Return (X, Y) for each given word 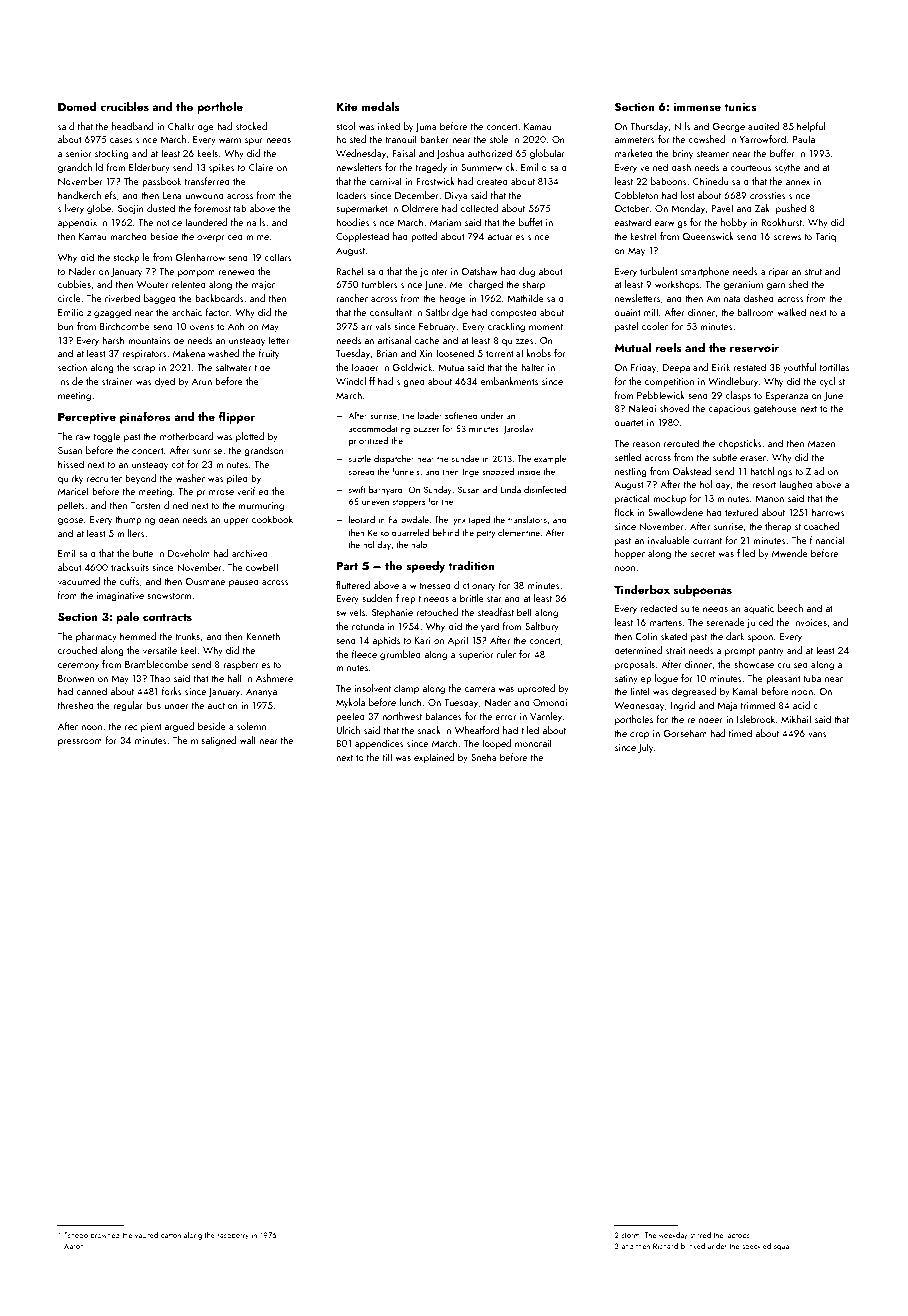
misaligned (213, 741)
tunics (740, 106)
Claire (261, 167)
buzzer (426, 428)
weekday (673, 1236)
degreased (694, 692)
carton (171, 1235)
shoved (674, 408)
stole (499, 139)
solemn (251, 726)
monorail (533, 743)
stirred (700, 1235)
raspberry (233, 1236)
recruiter (104, 478)
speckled (756, 1247)
